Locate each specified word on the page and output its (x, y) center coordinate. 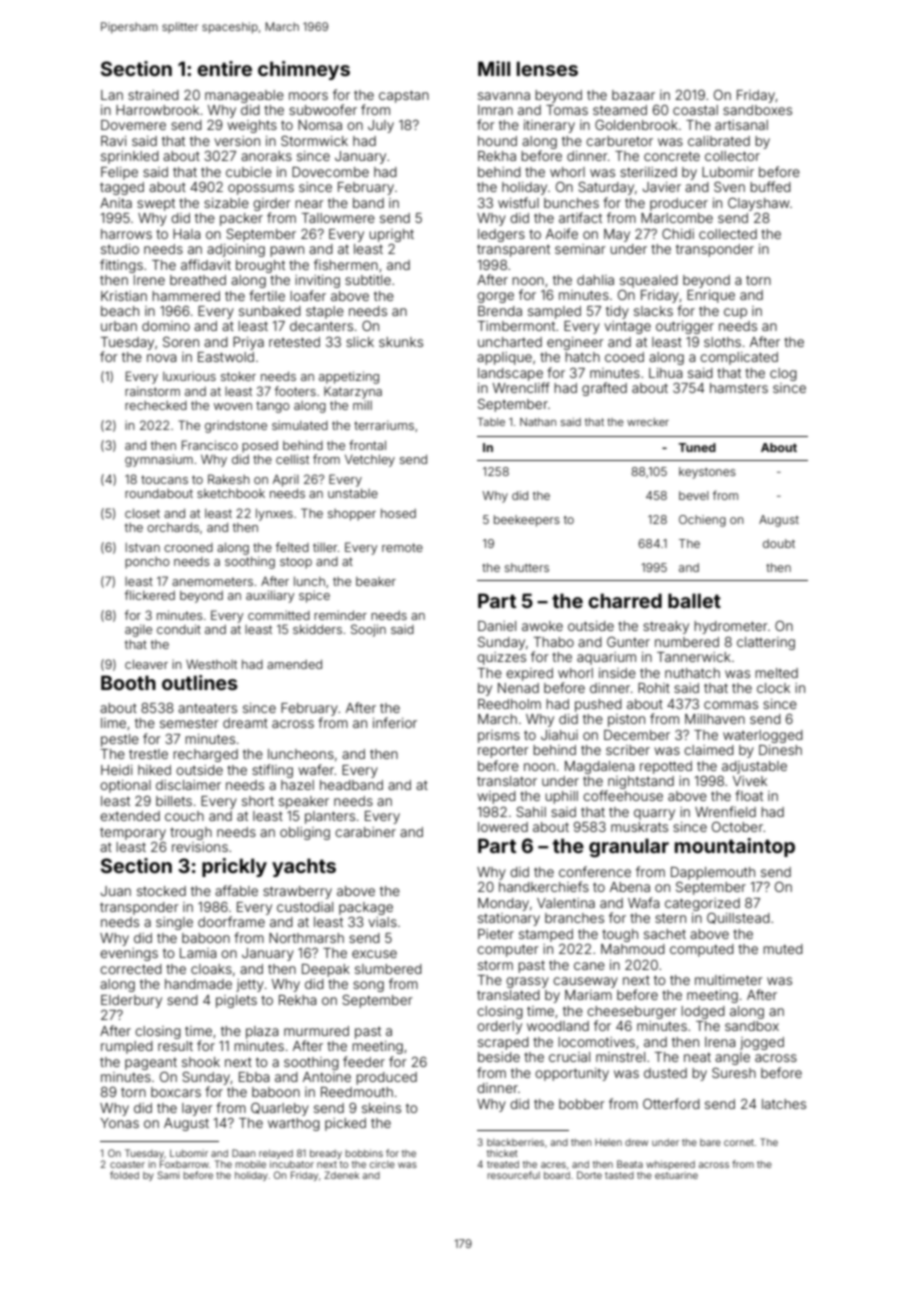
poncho (147, 563)
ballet (694, 600)
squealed (649, 281)
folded (124, 1175)
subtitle (368, 280)
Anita (116, 203)
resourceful (513, 1175)
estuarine (676, 1175)
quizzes (501, 658)
